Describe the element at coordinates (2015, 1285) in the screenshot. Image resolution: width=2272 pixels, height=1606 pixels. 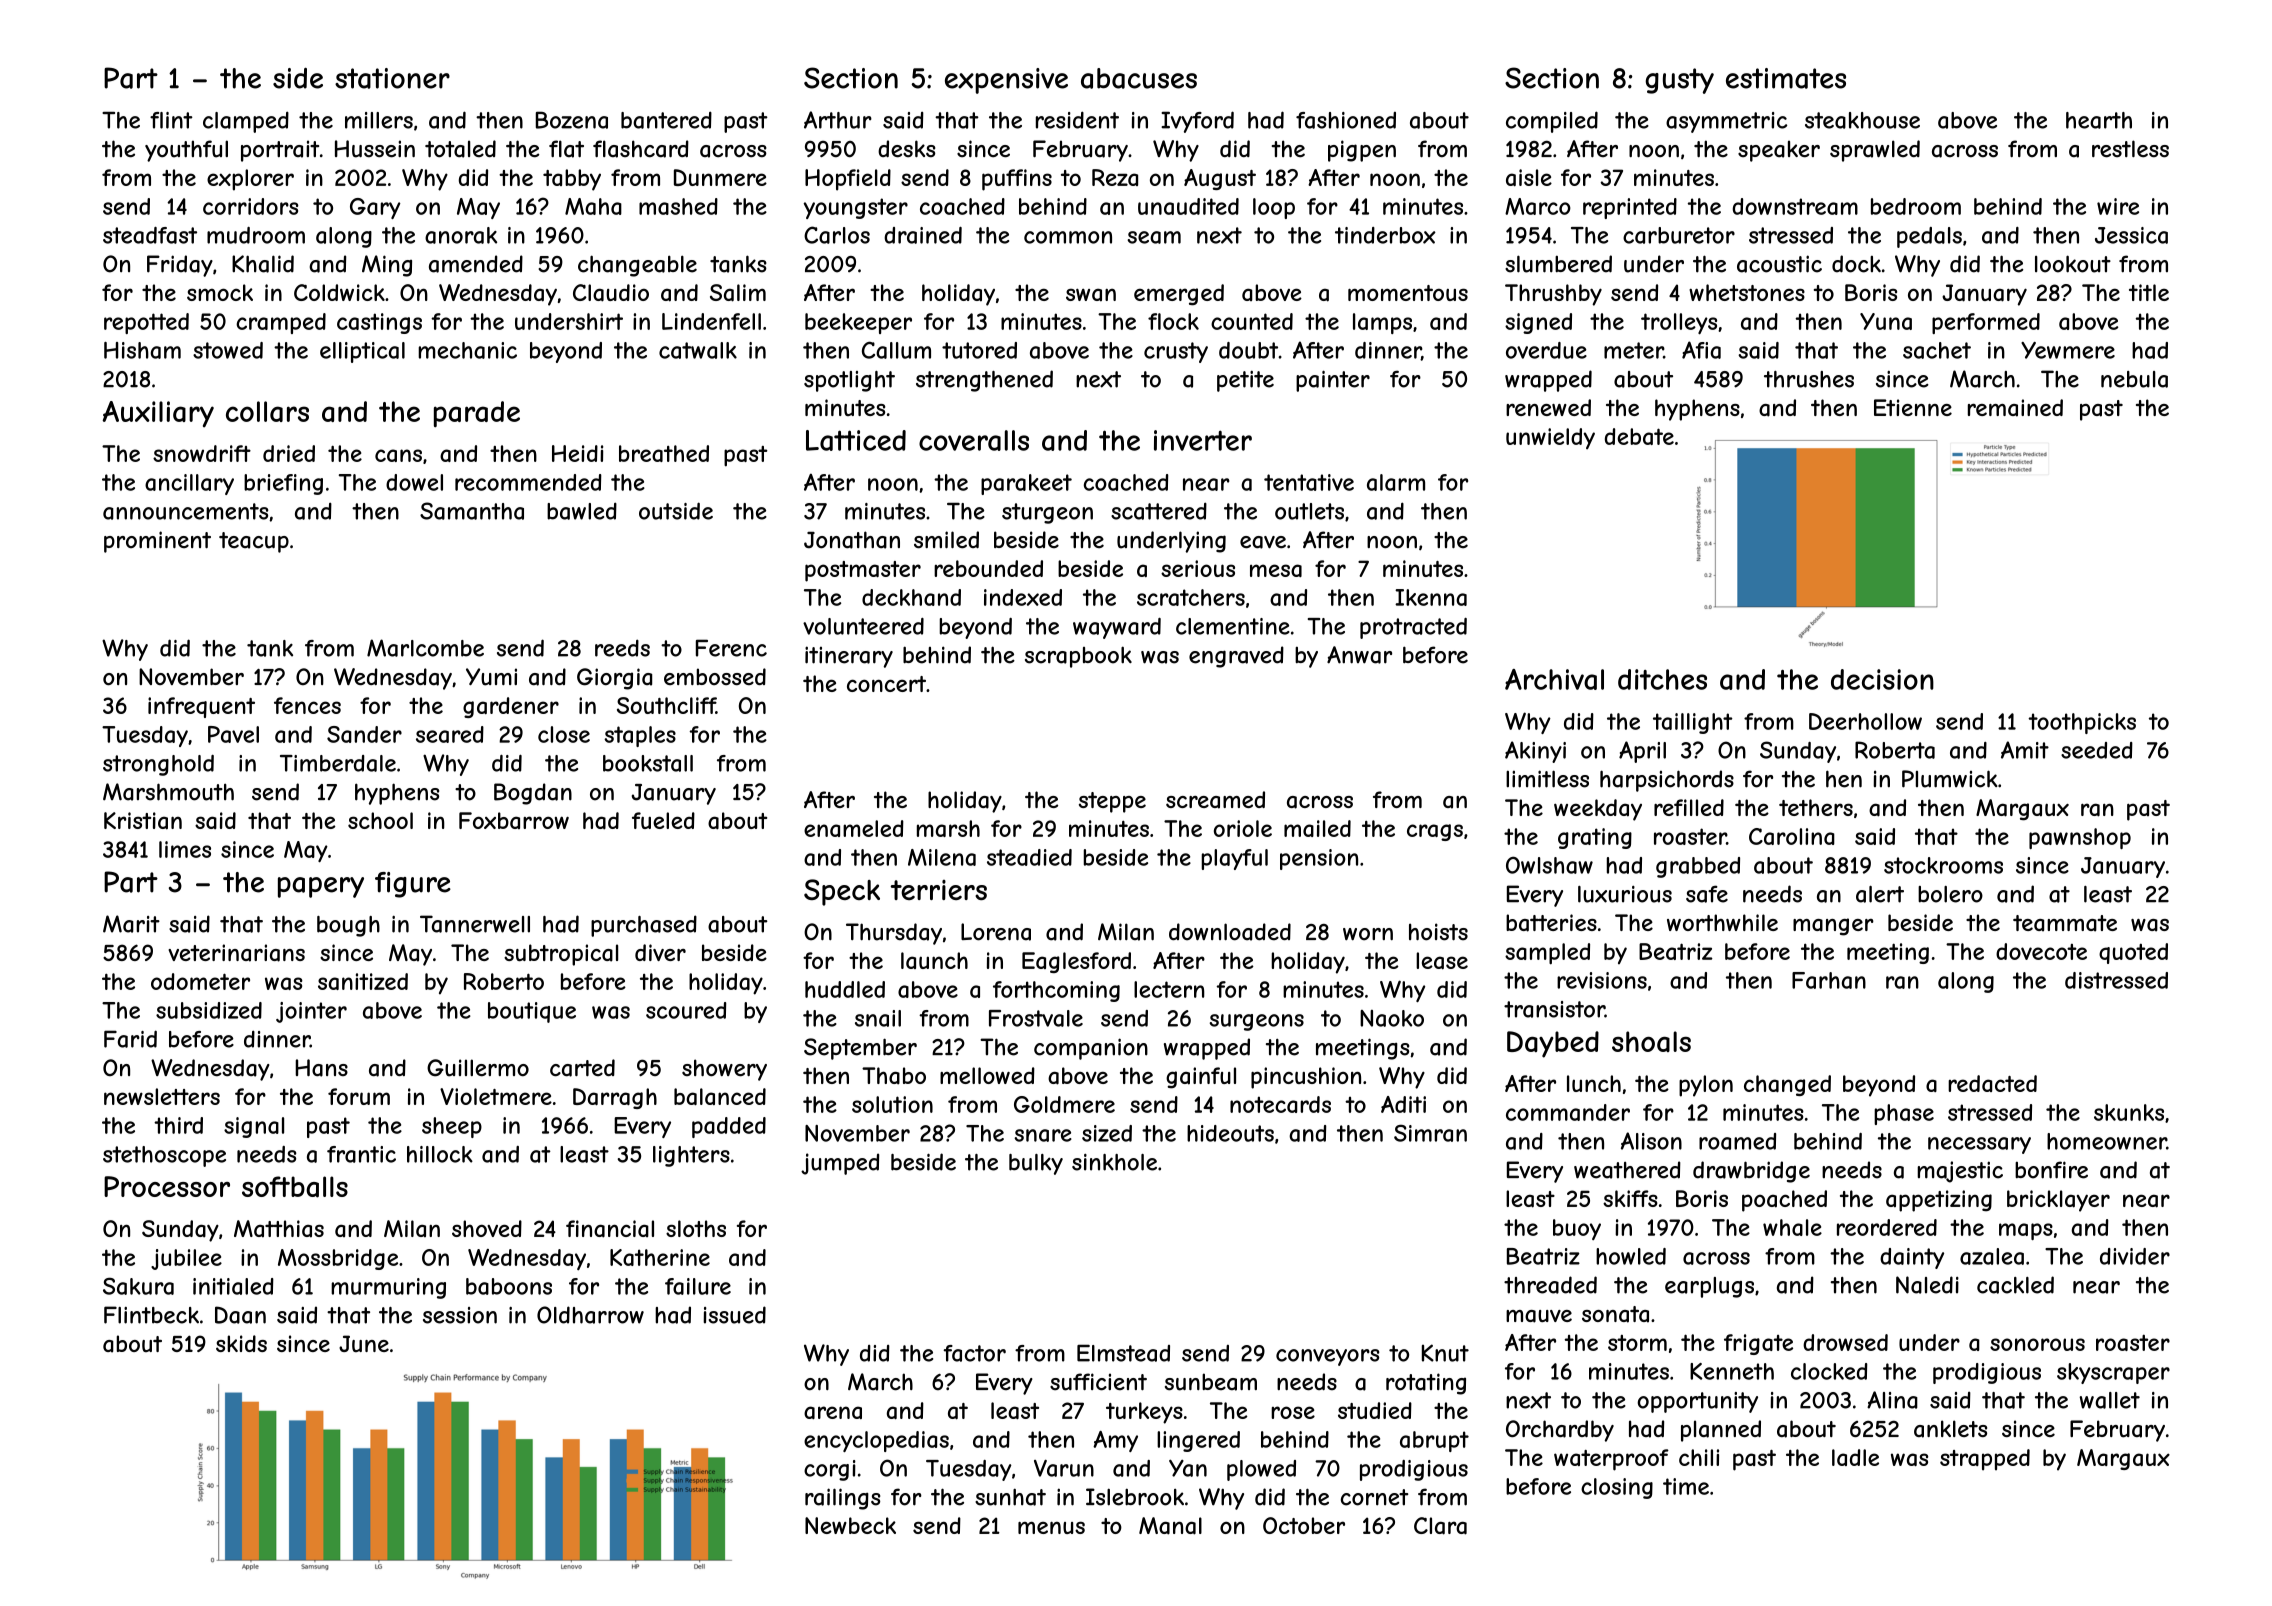
I see `cackled` at that location.
